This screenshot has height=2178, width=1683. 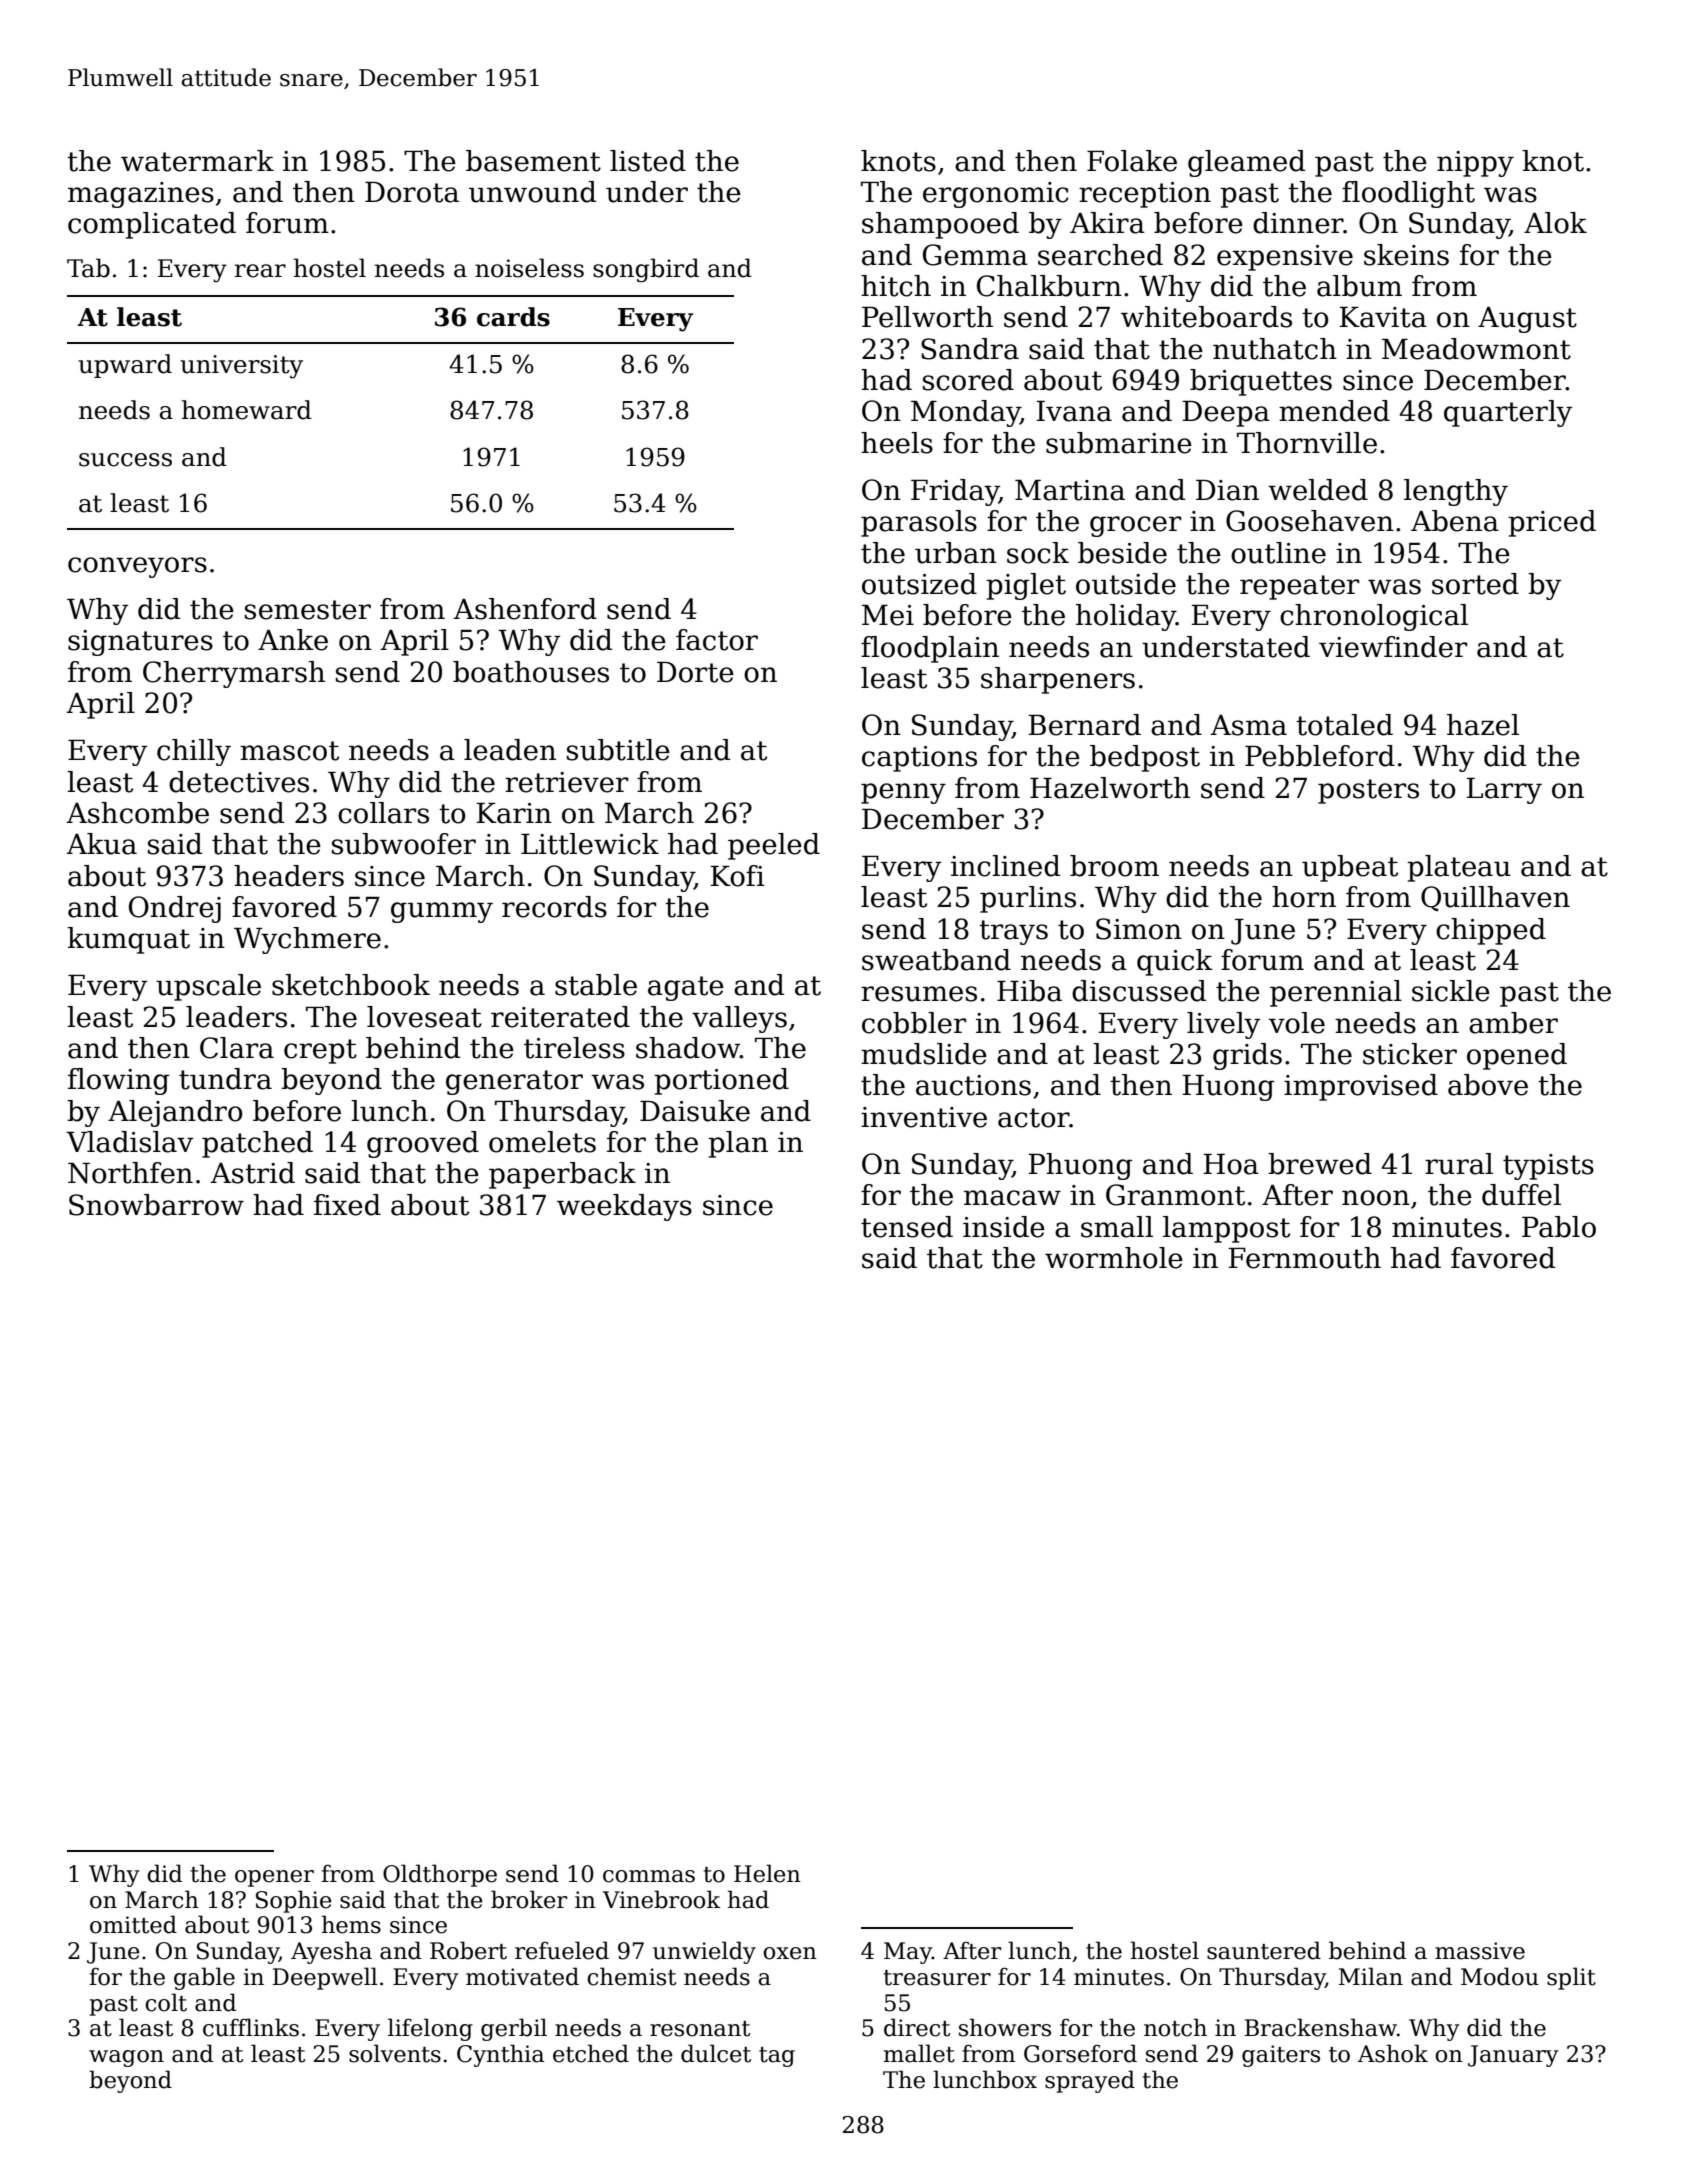 I want to click on hitch, so click(x=896, y=286).
